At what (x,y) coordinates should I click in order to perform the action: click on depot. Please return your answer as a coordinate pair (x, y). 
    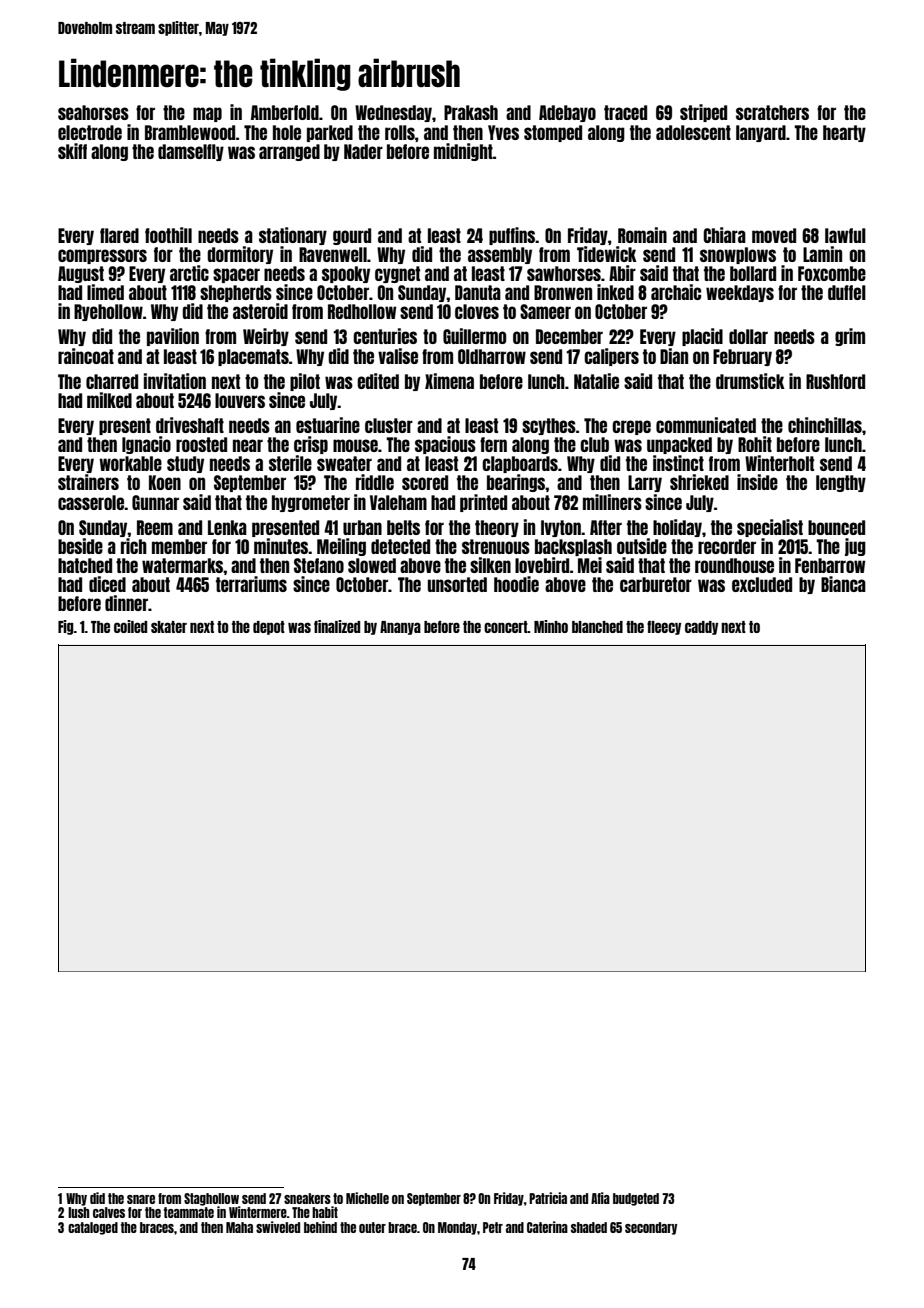
    Looking at the image, I should click on (269, 628).
